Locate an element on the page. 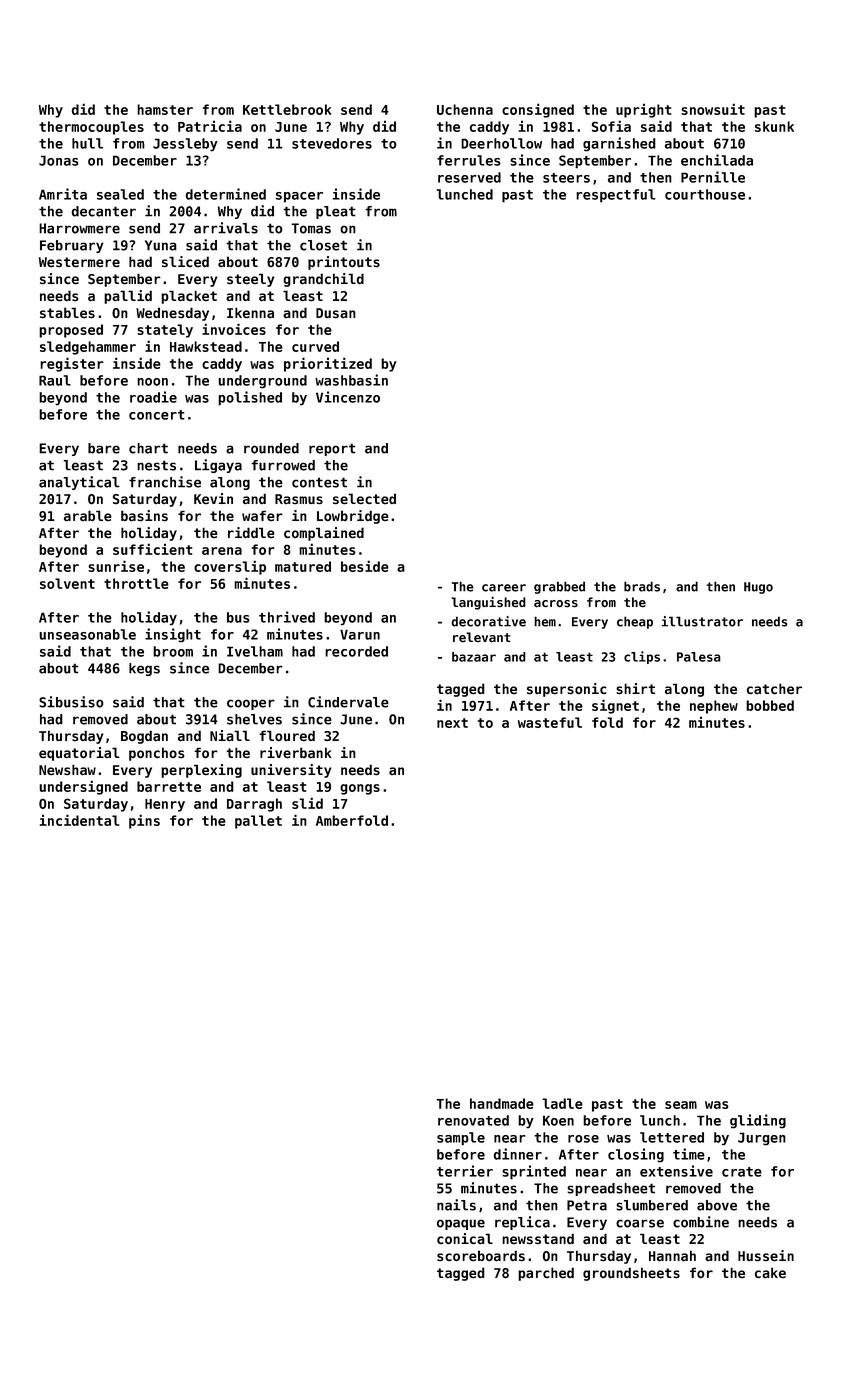 This page has width=849, height=1400. sample is located at coordinates (461, 1139).
